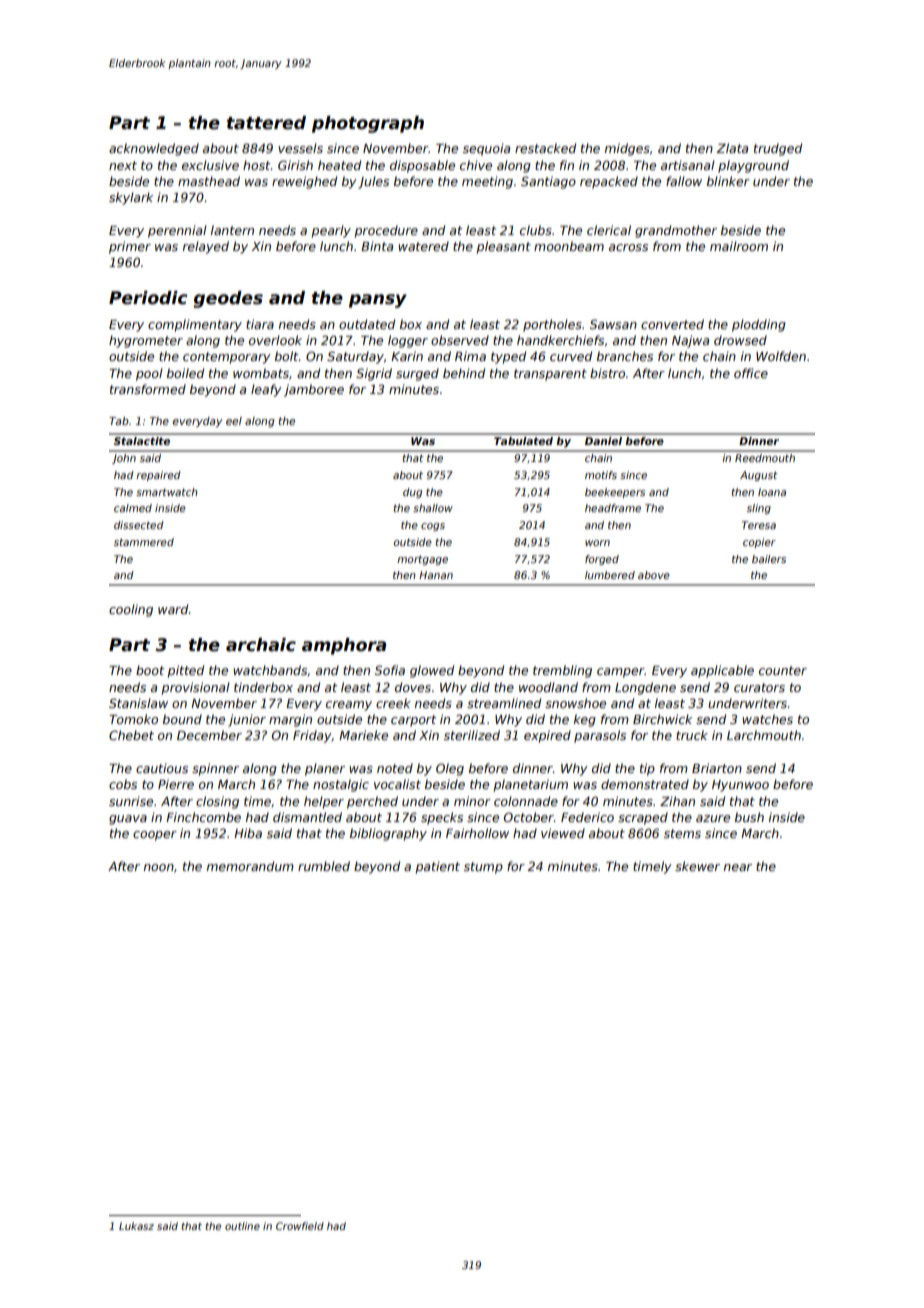 The width and height of the screenshot is (924, 1308). What do you see at coordinates (242, 1226) in the screenshot?
I see `outline` at bounding box center [242, 1226].
